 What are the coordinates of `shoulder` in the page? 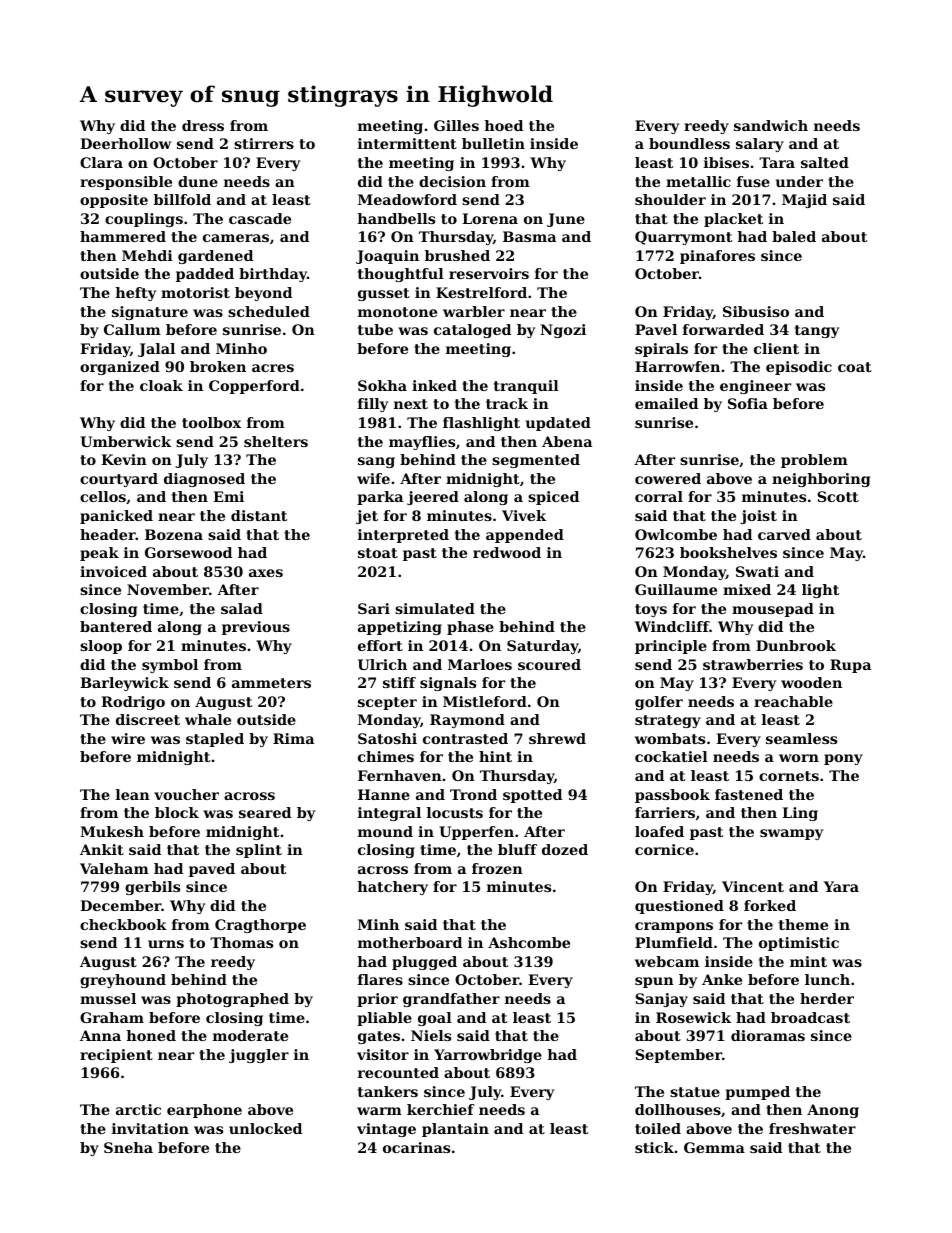 It's located at (670, 199).
